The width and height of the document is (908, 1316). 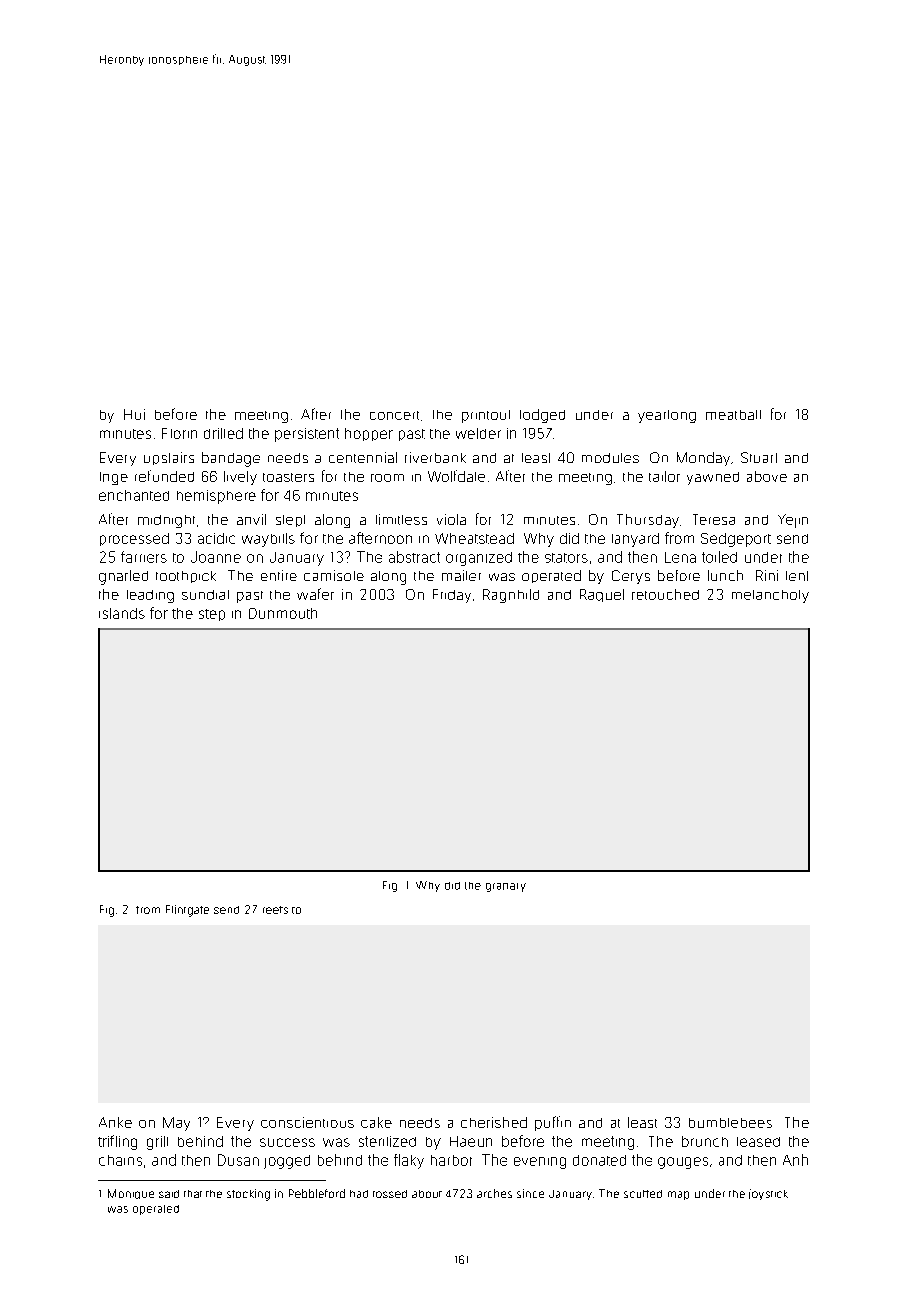 What do you see at coordinates (212, 615) in the document?
I see `step` at bounding box center [212, 615].
